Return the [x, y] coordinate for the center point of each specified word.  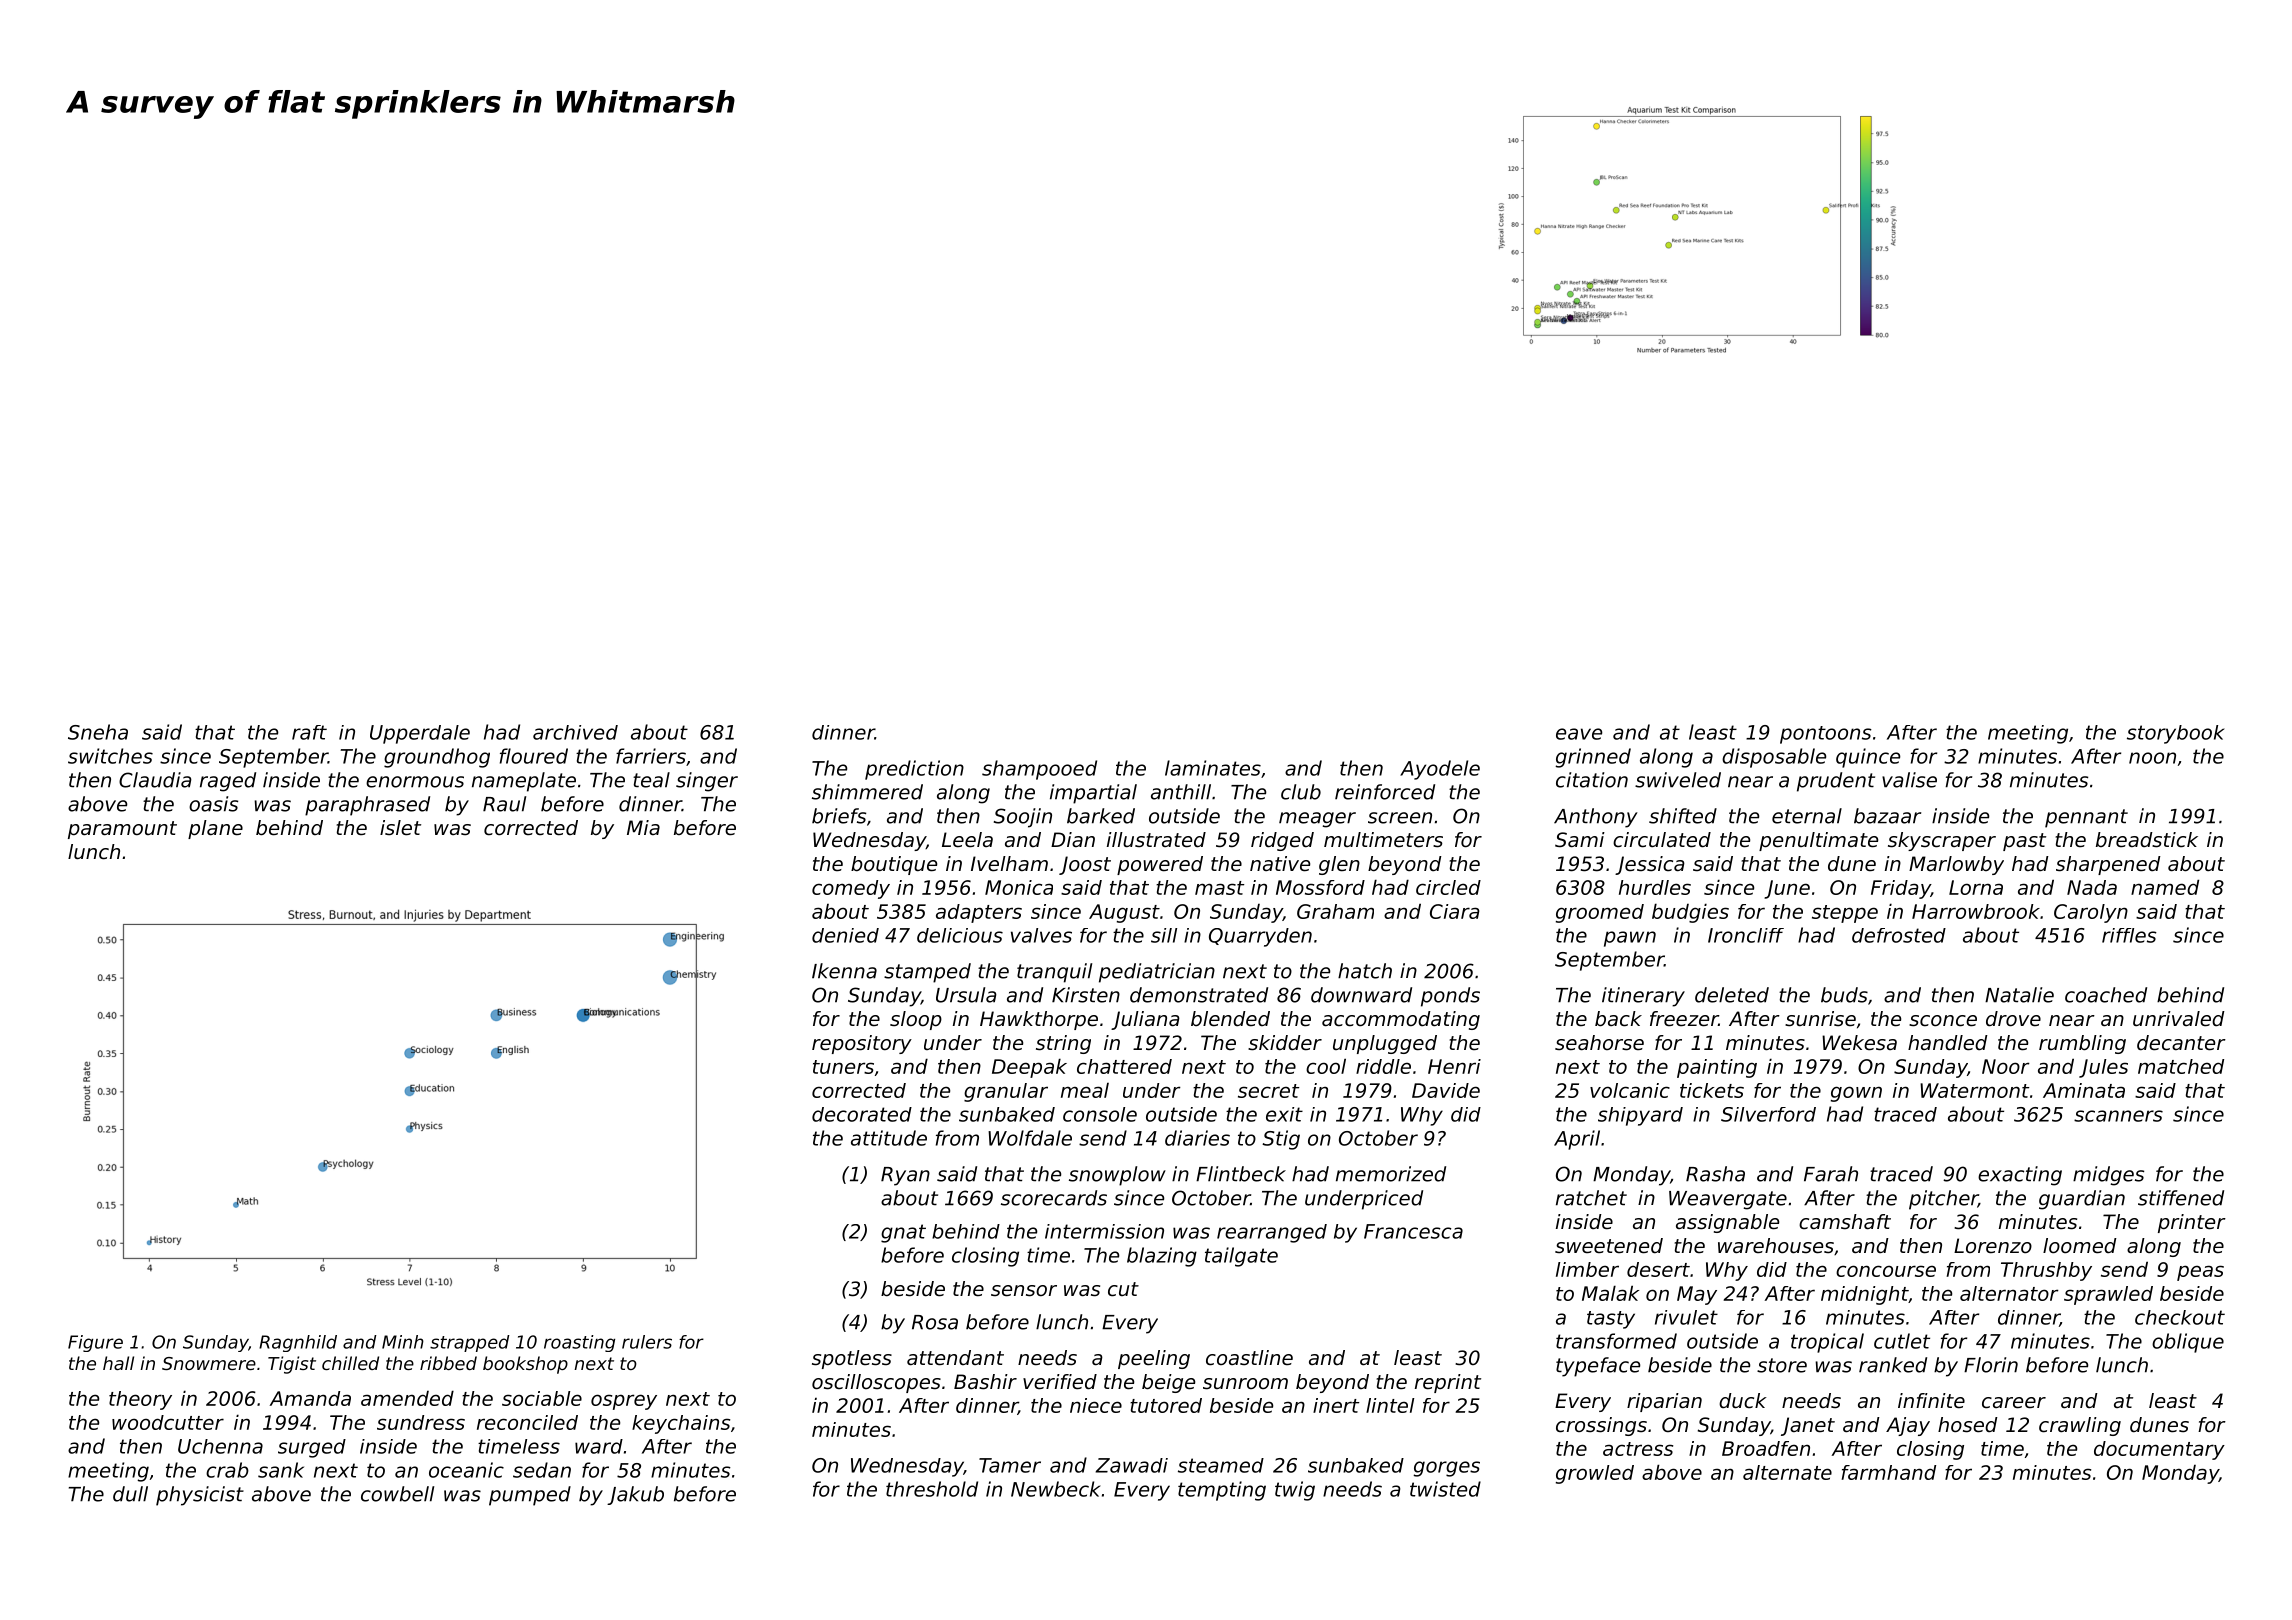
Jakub [635, 1495]
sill [1164, 935]
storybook [2176, 734]
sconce [1943, 1021]
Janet [1808, 1426]
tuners [843, 1067]
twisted [1445, 1489]
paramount [122, 830]
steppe [1845, 914]
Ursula [966, 995]
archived [575, 732]
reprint [1448, 1383]
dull [130, 1494]
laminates [1213, 768]
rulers [647, 1342]
